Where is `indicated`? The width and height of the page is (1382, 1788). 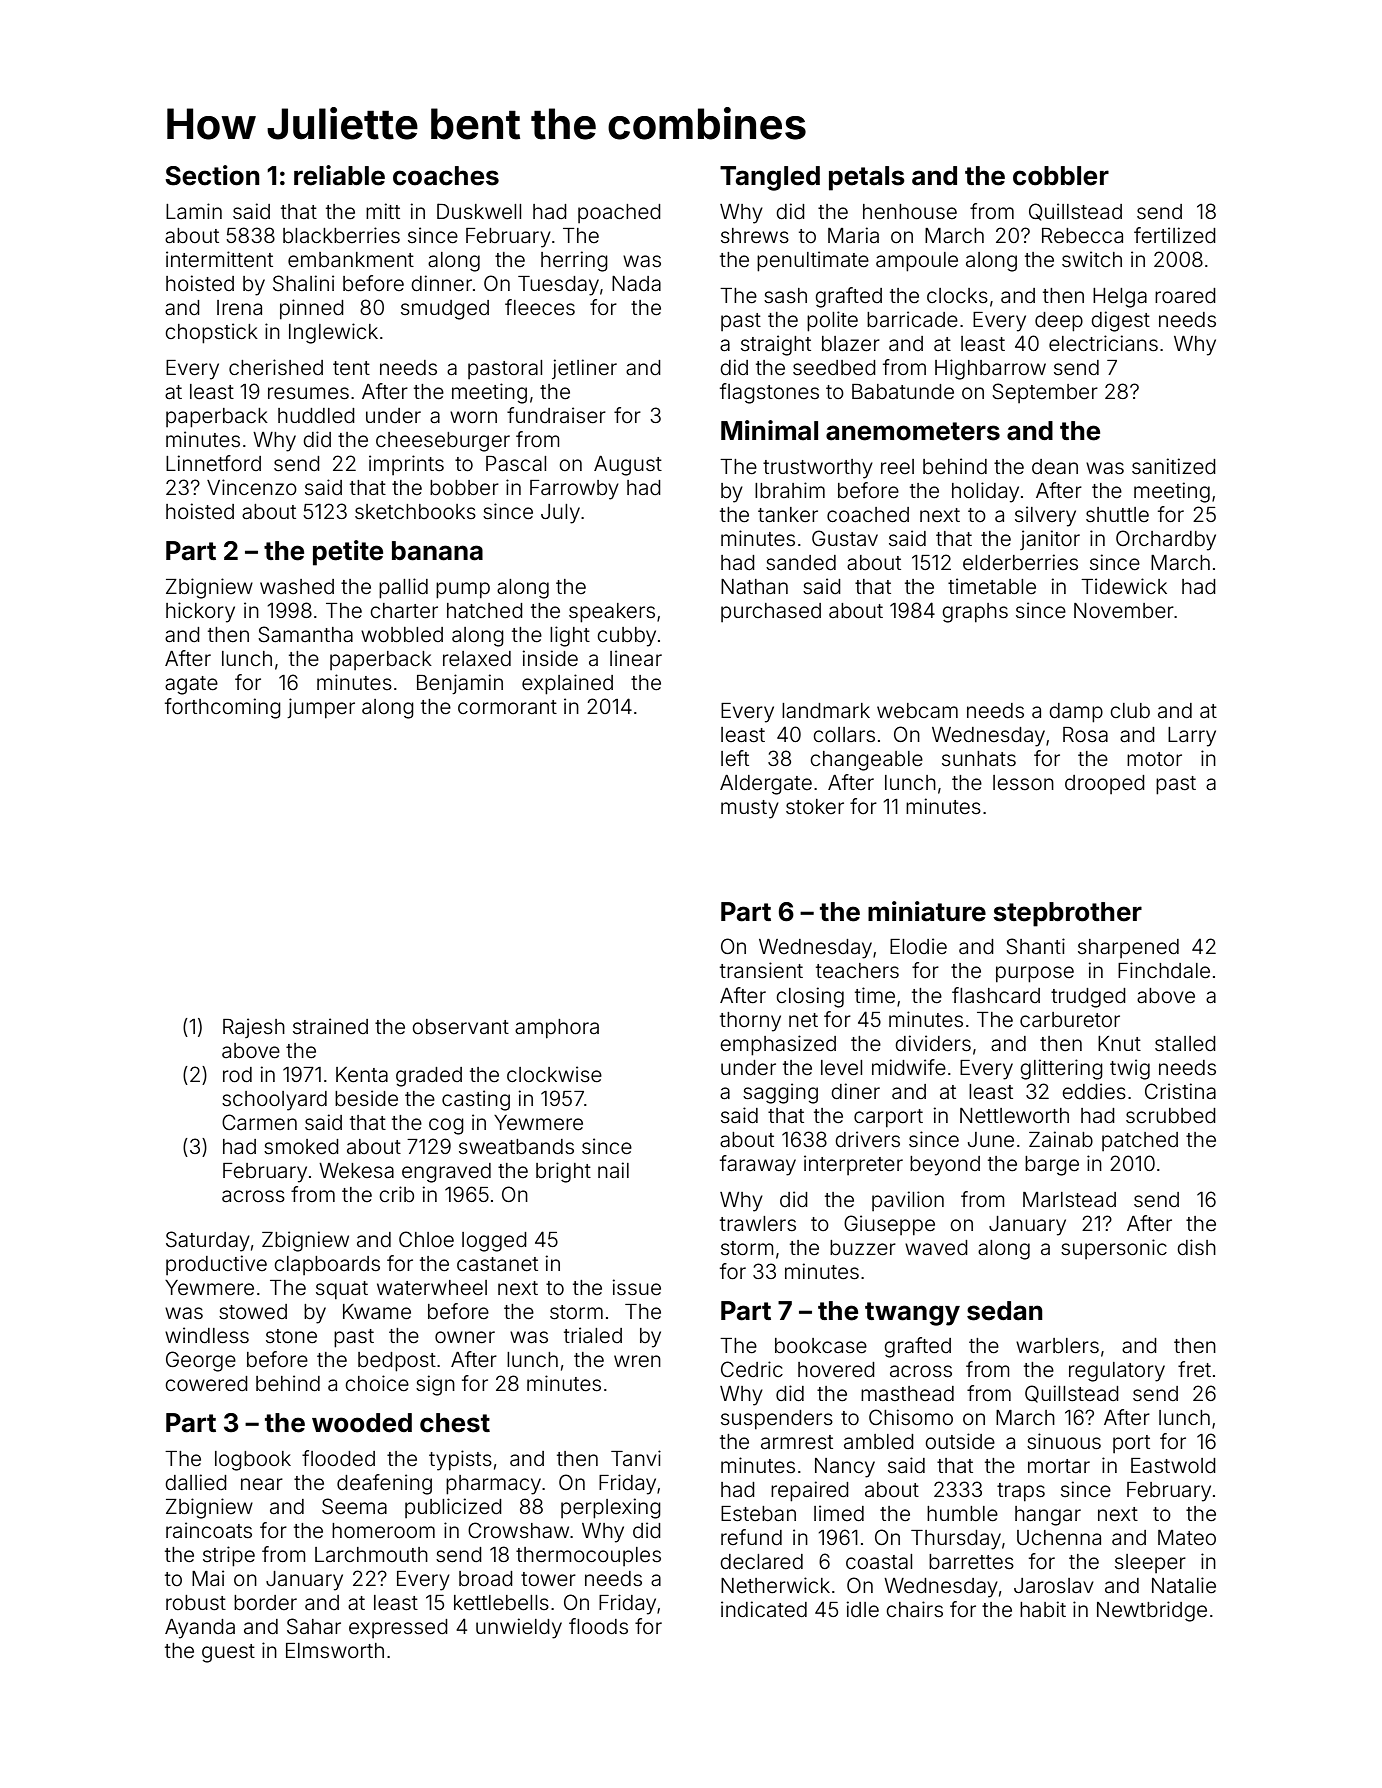 indicated is located at coordinates (764, 1609).
